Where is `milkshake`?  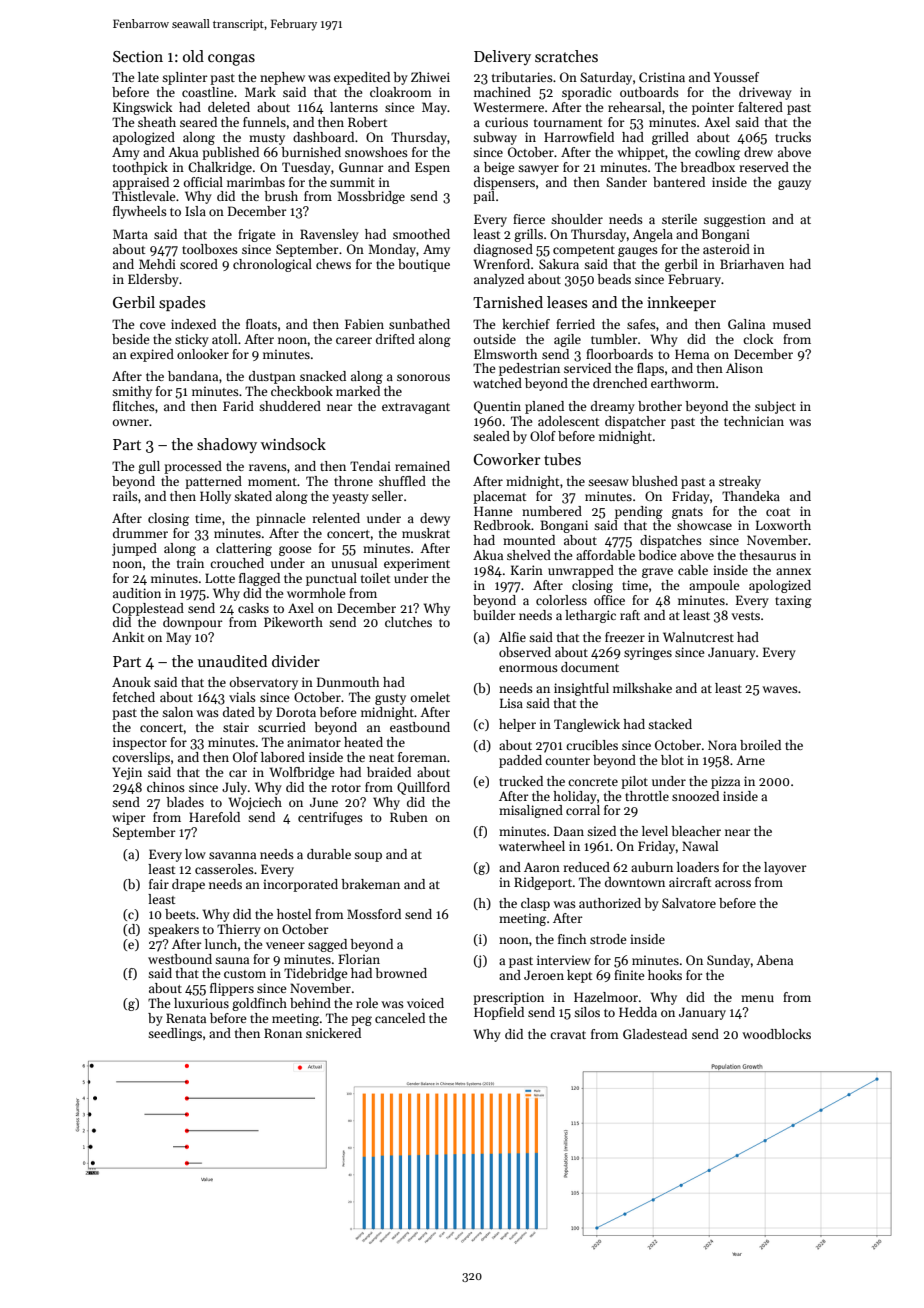
milkshake is located at coordinates (642, 688).
